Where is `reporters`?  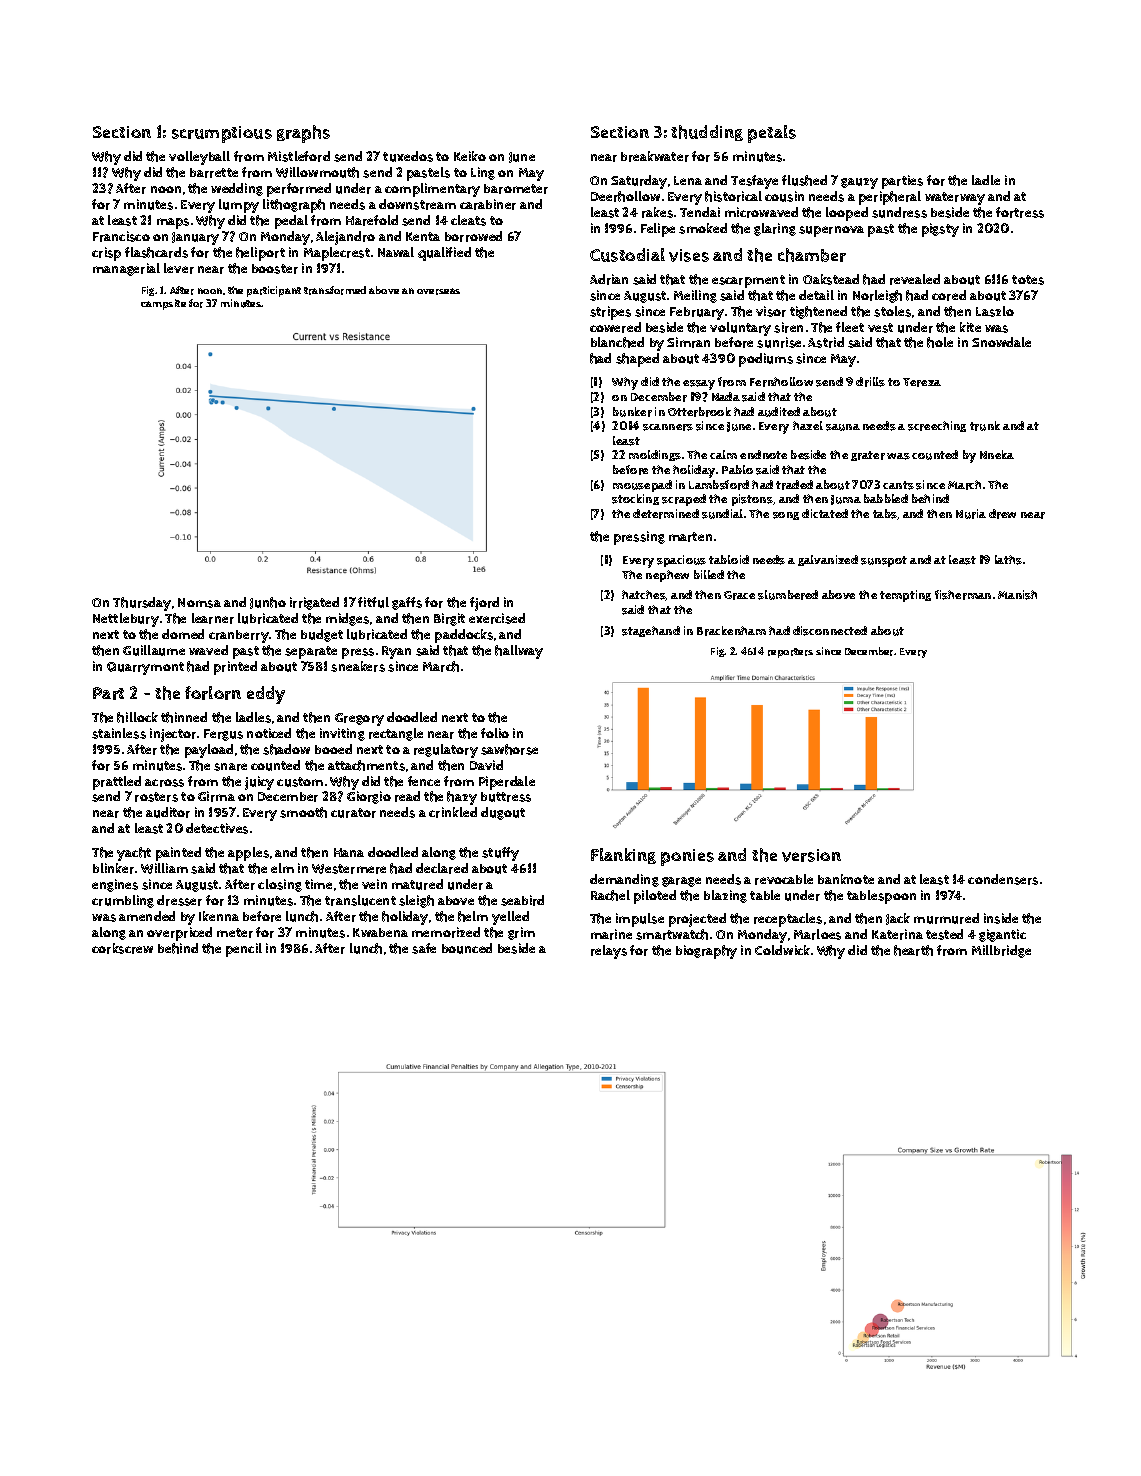 reporters is located at coordinates (790, 653).
